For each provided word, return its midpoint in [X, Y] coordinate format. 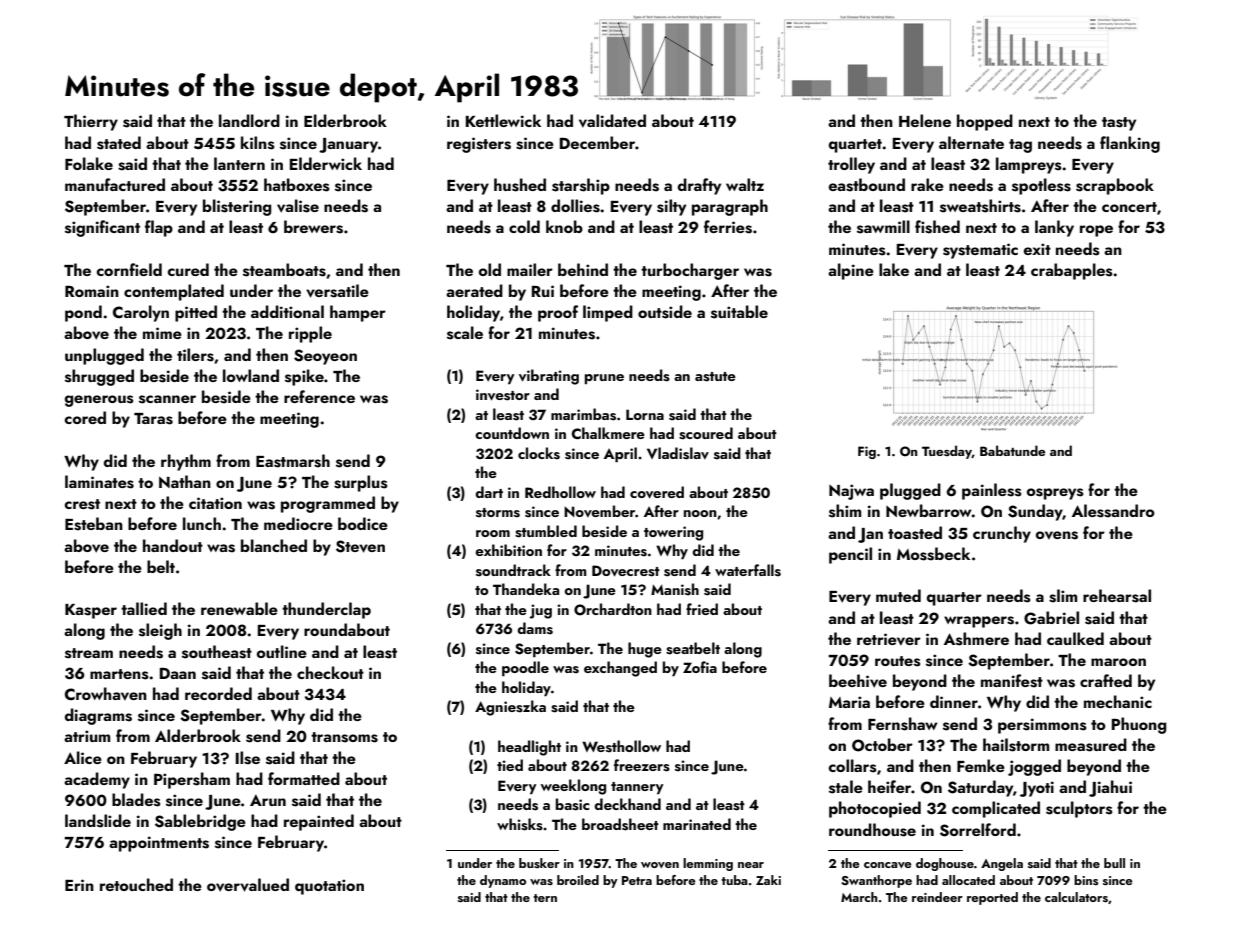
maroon [1118, 662]
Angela [1002, 864]
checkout [330, 672]
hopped [985, 122]
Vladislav [678, 453]
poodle [525, 668]
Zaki [768, 880]
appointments [159, 844]
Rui [543, 291]
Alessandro [1113, 511]
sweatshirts [980, 206]
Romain [92, 291]
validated [612, 121]
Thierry [91, 122]
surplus [360, 483]
